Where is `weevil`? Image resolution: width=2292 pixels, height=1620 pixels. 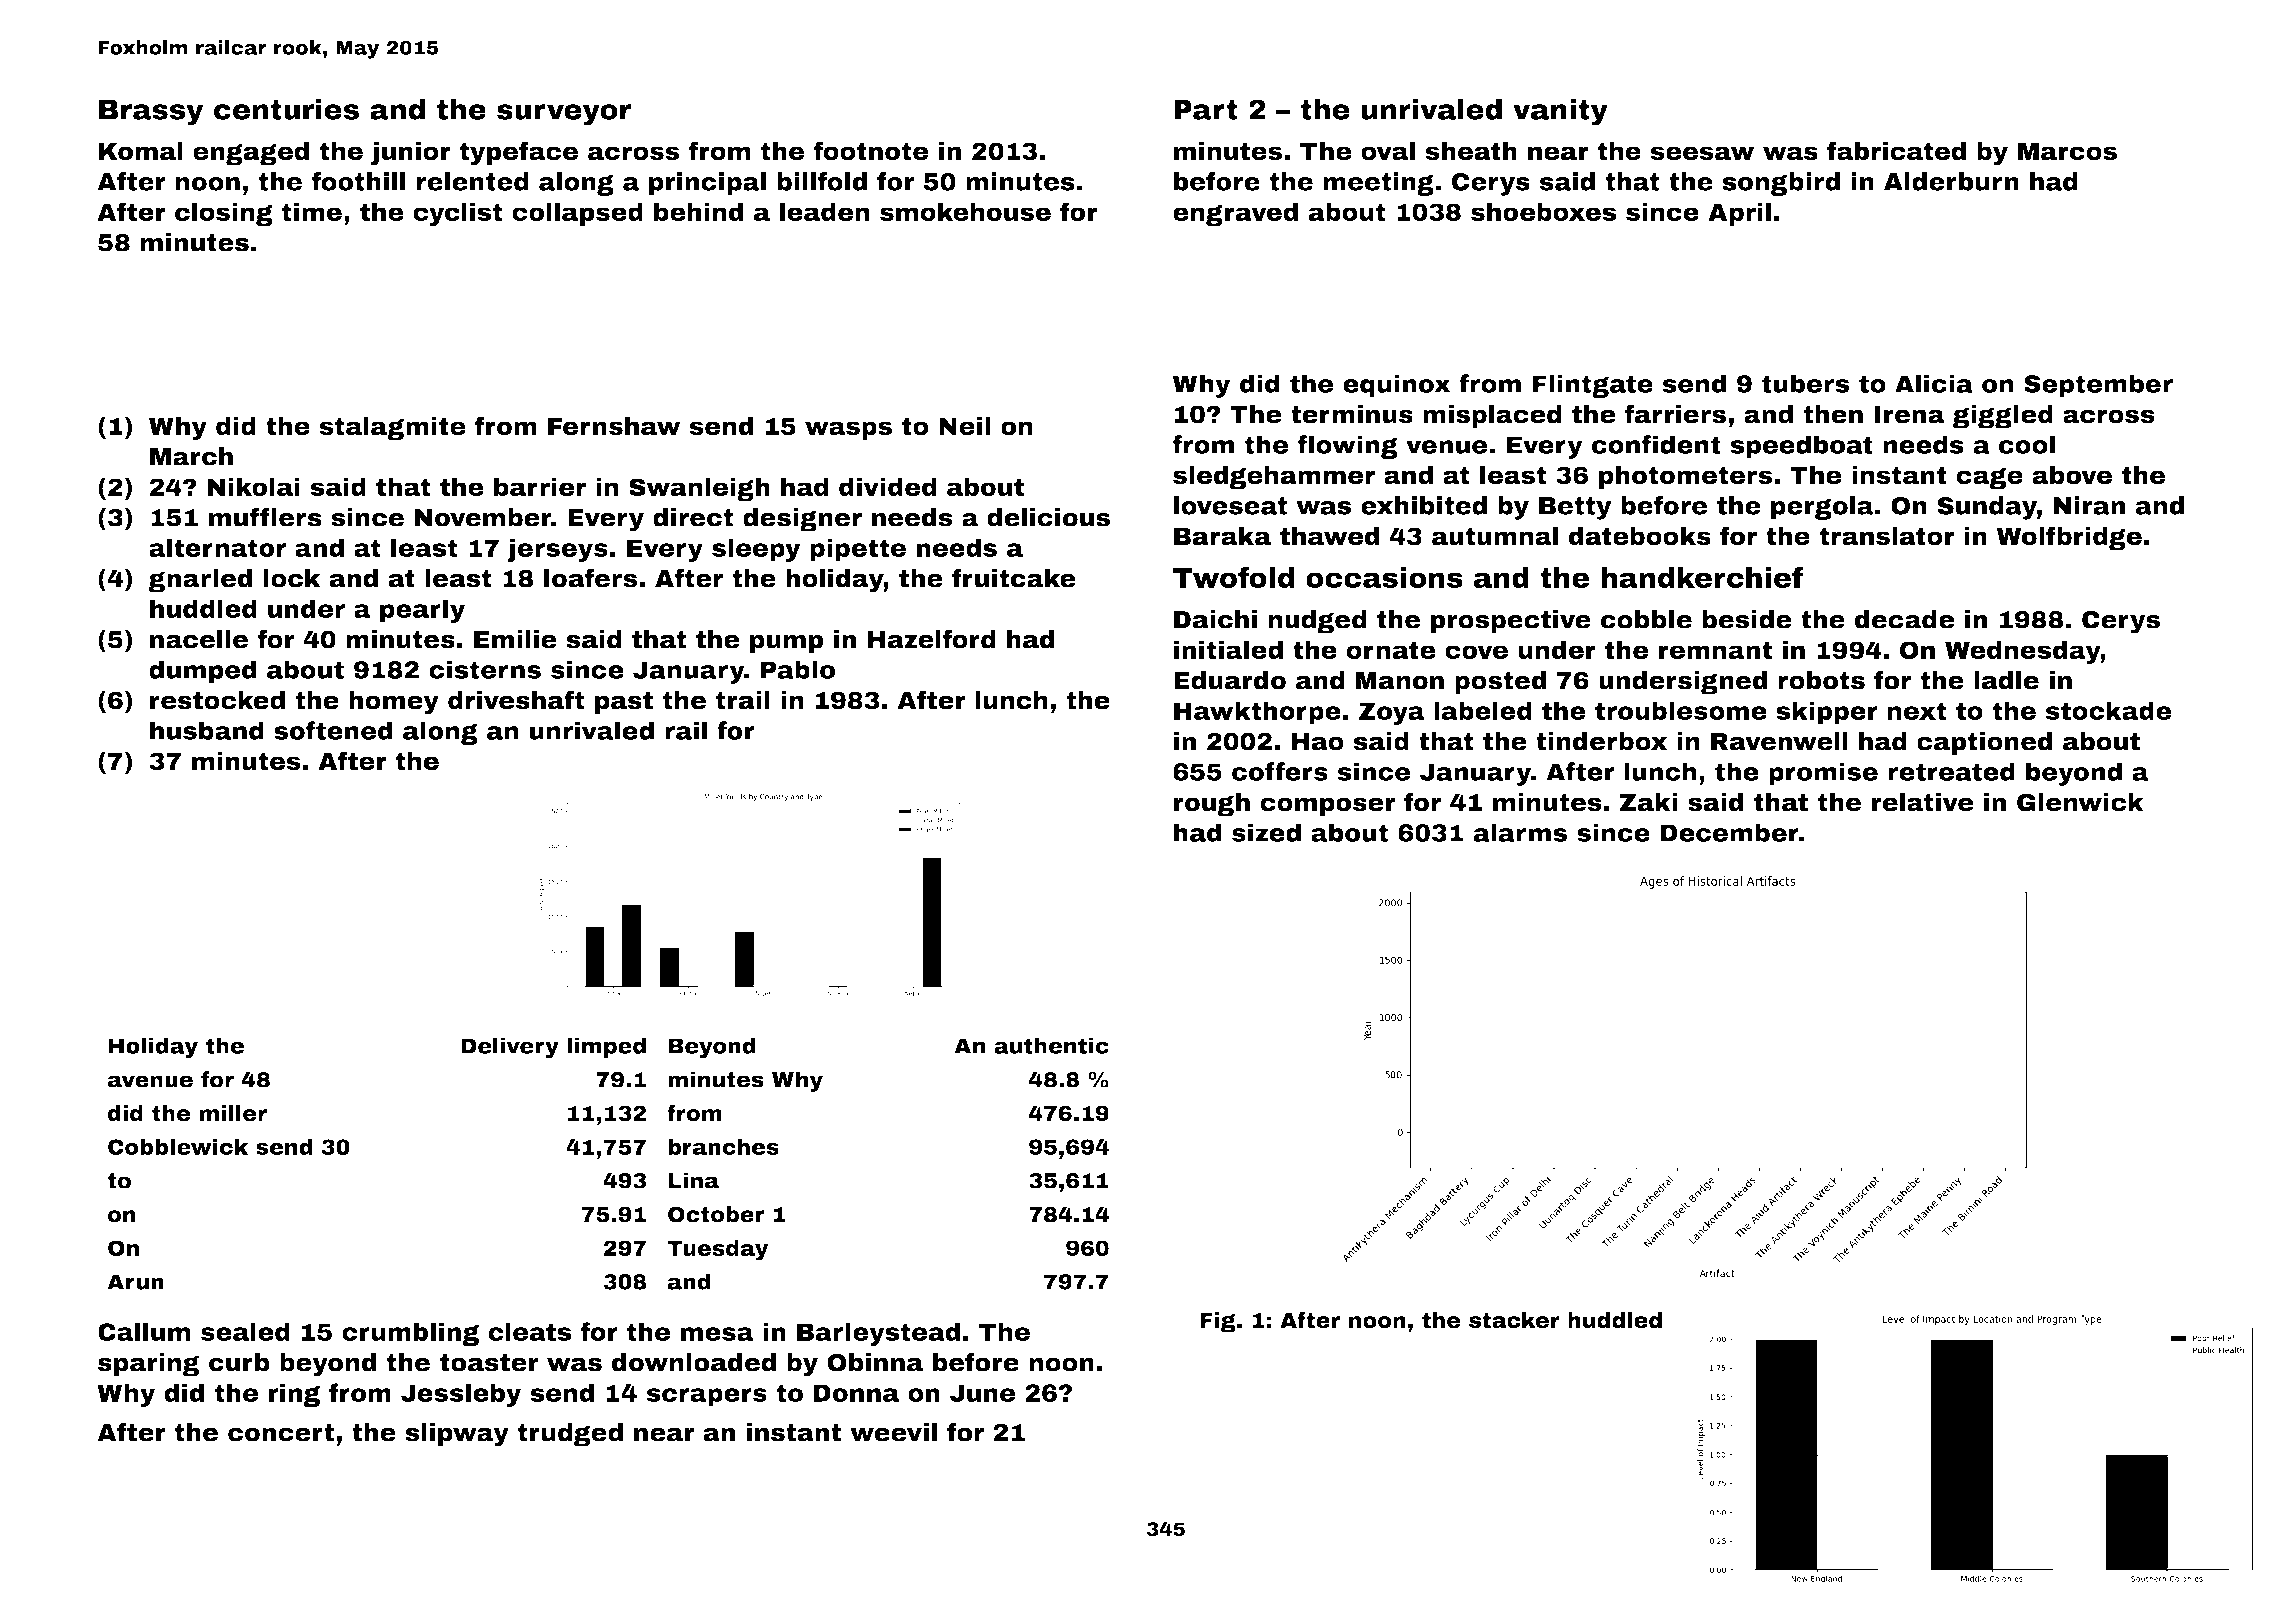
weevil is located at coordinates (893, 1432).
